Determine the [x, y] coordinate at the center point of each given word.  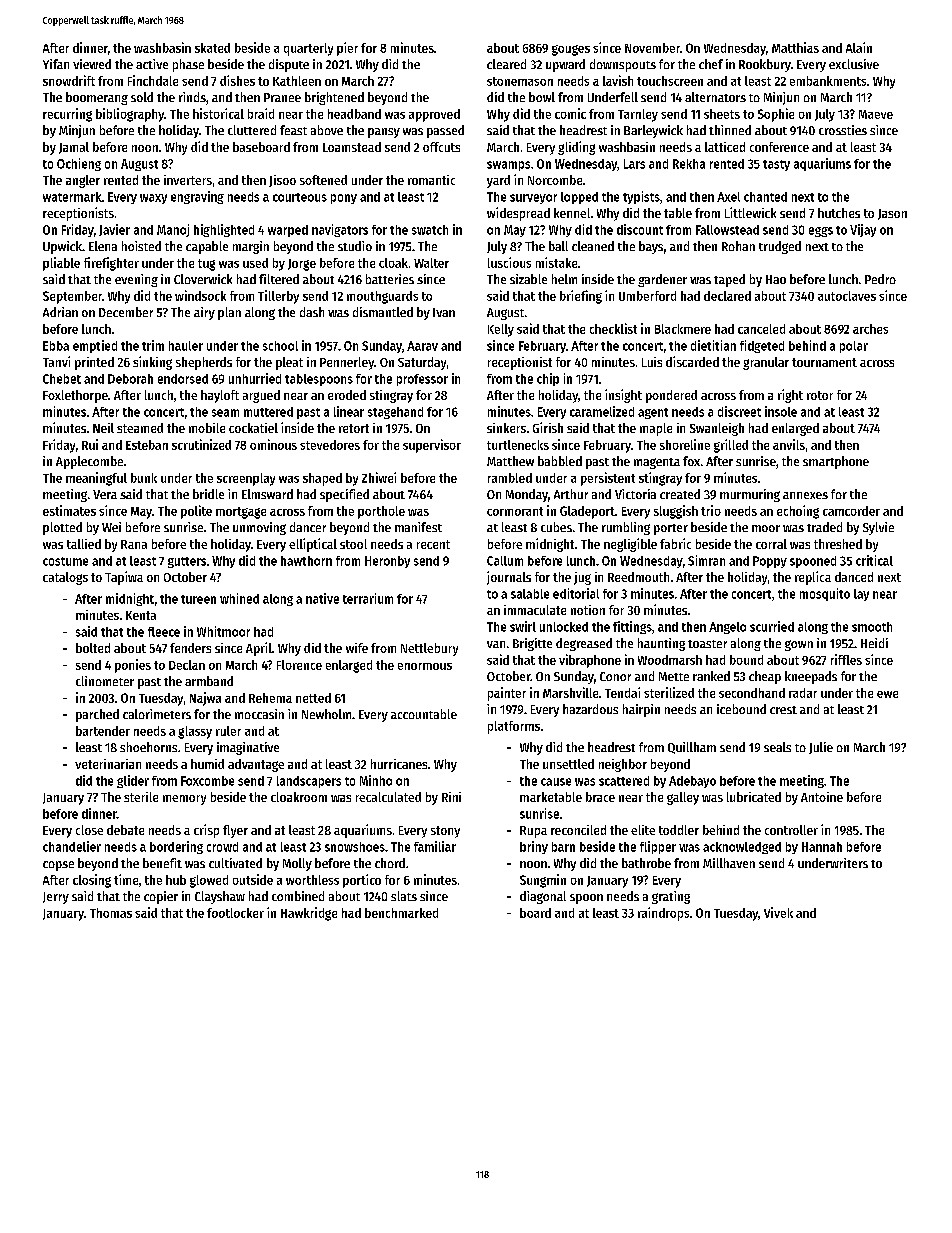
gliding [576, 148]
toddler [679, 830]
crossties [843, 130]
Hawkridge [309, 914]
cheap [765, 677]
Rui [90, 444]
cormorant [515, 511]
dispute [289, 65]
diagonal [543, 897]
